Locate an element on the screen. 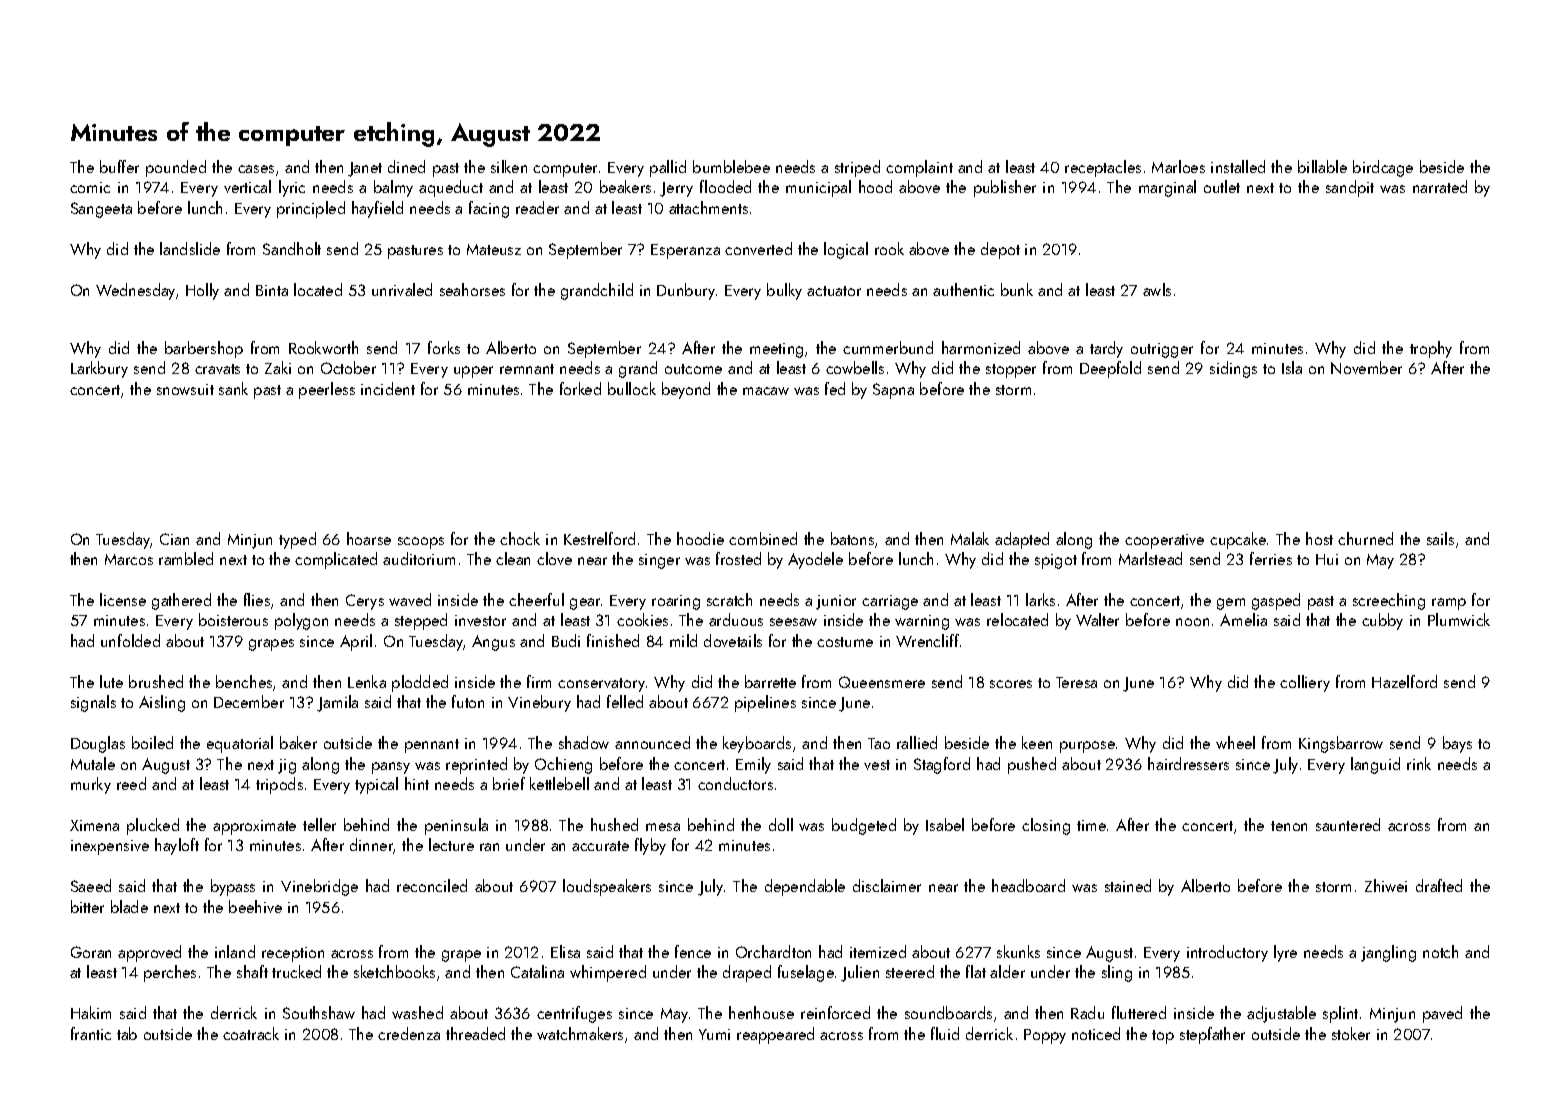  Ochieng is located at coordinates (563, 765).
